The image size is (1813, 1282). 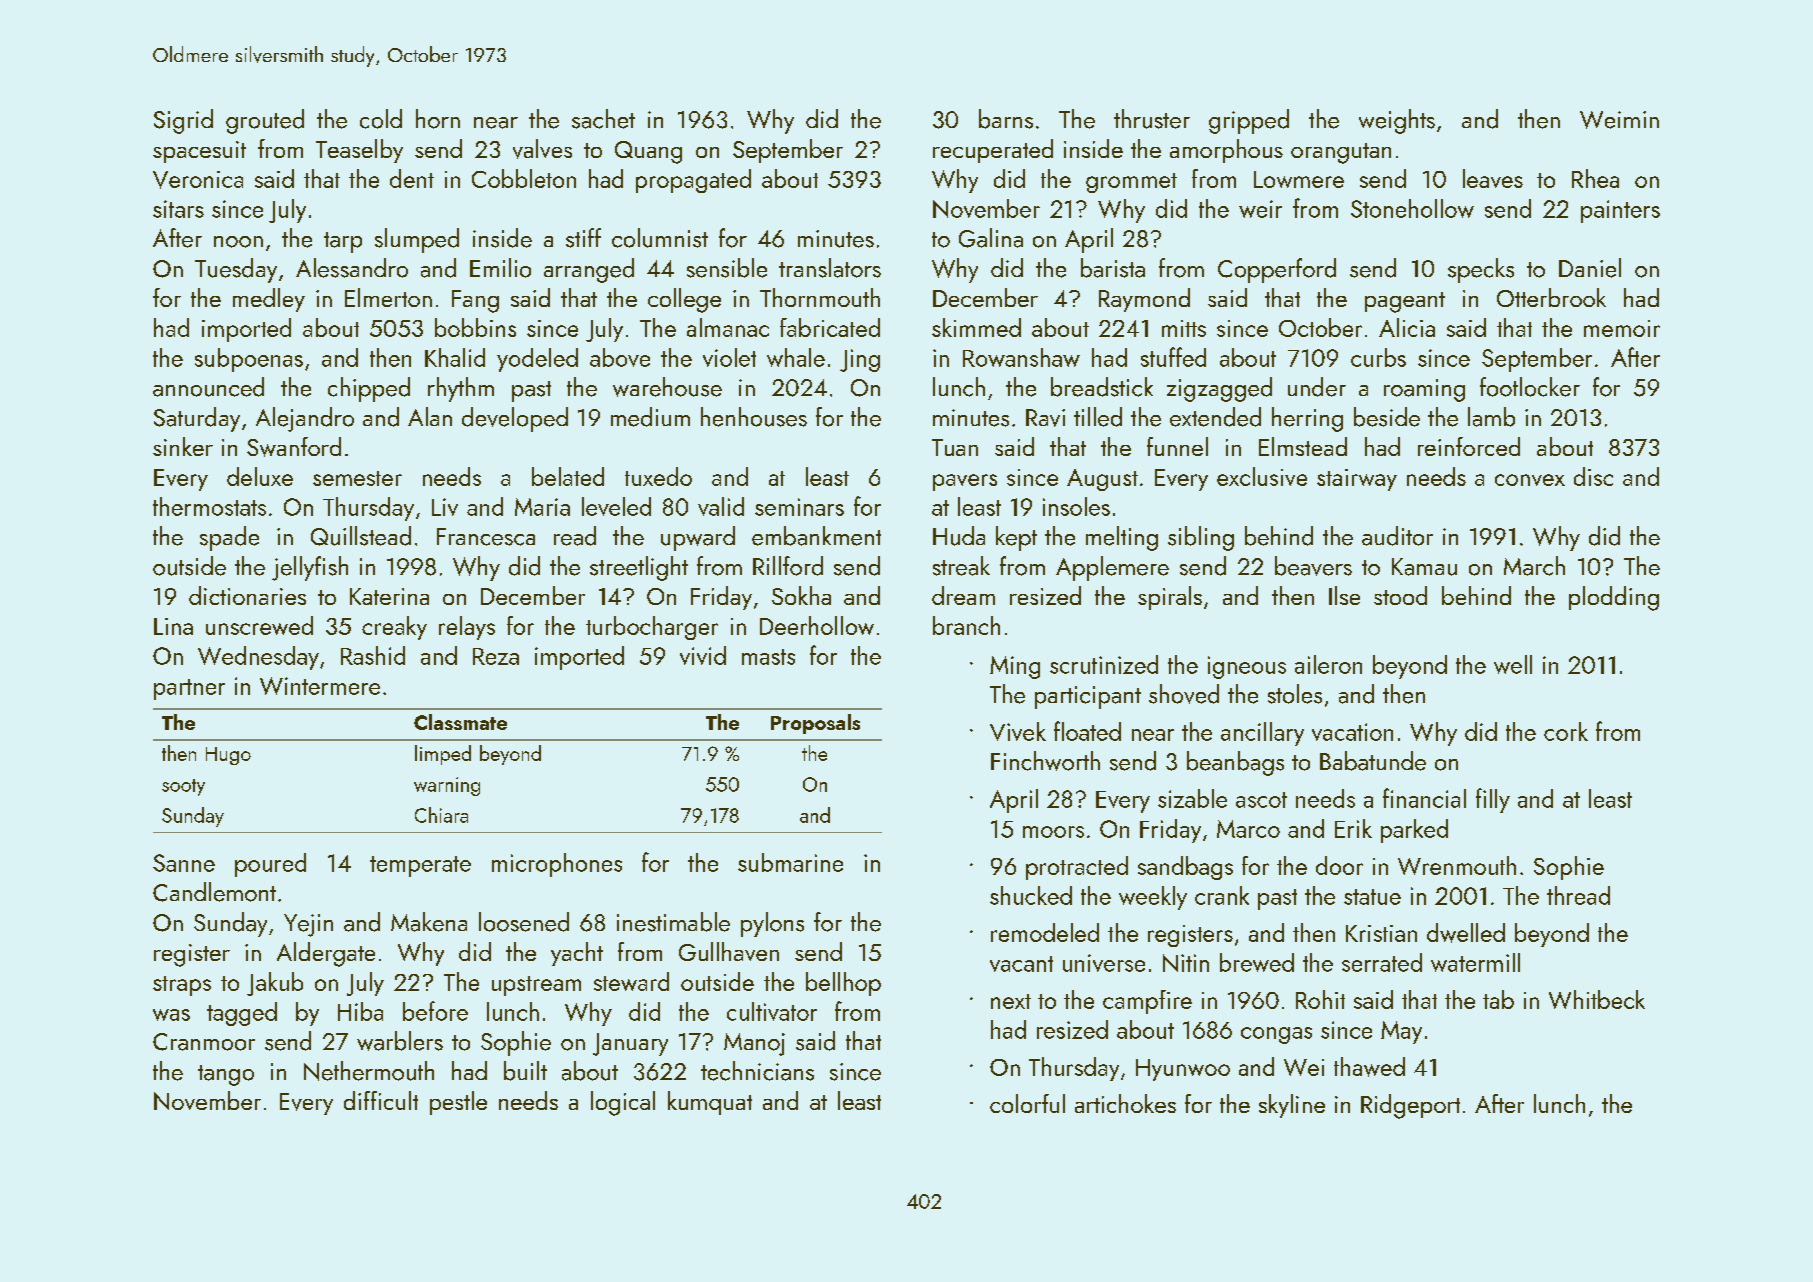 What do you see at coordinates (1410, 1106) in the document?
I see `Ridgeport` at bounding box center [1410, 1106].
